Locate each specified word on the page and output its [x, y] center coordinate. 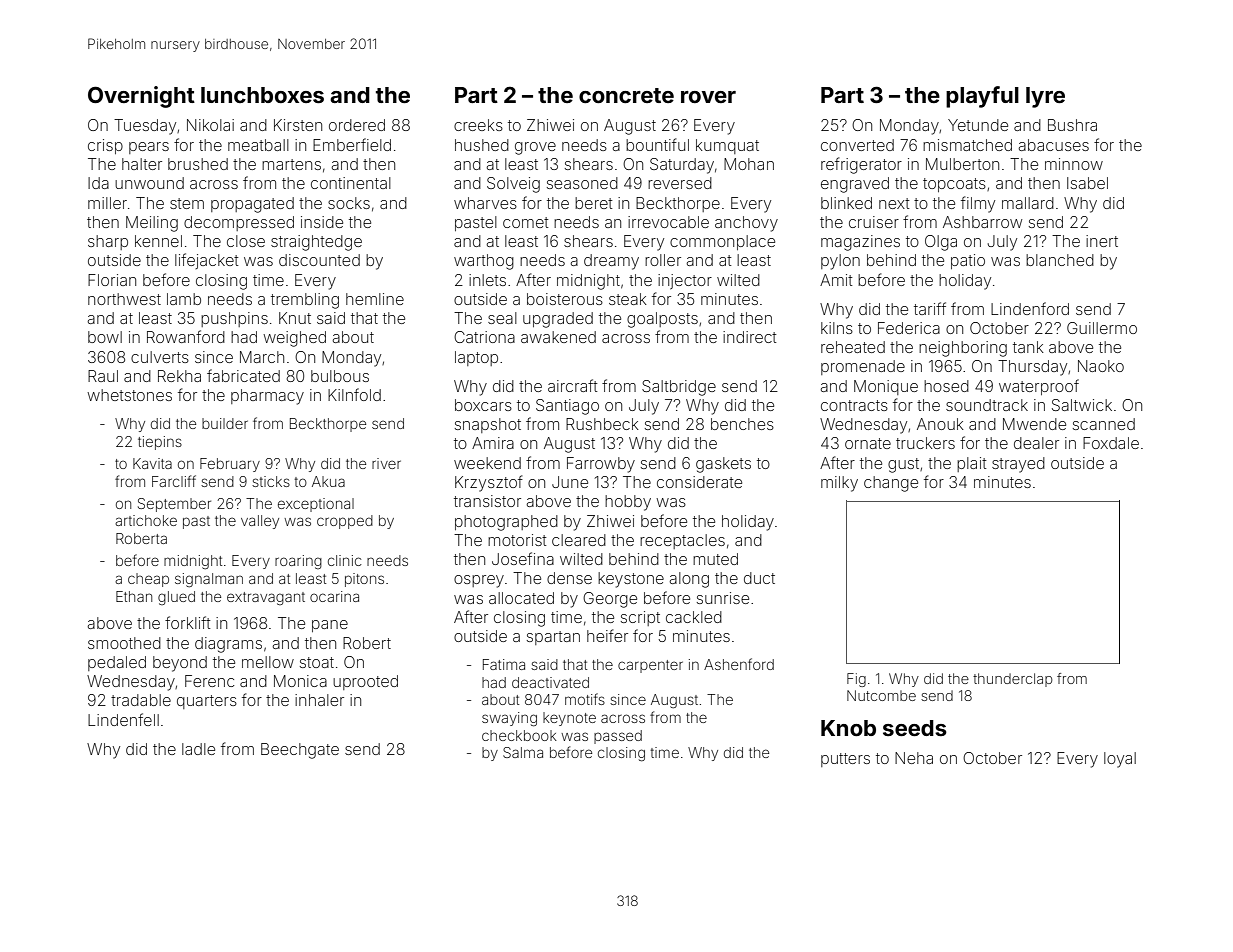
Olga [941, 243]
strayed [1018, 465]
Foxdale [1111, 443]
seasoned [582, 183]
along [689, 580]
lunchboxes [262, 95]
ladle [198, 749]
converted [857, 145]
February [230, 465]
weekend [487, 463]
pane [330, 626]
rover [708, 97]
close [246, 241]
